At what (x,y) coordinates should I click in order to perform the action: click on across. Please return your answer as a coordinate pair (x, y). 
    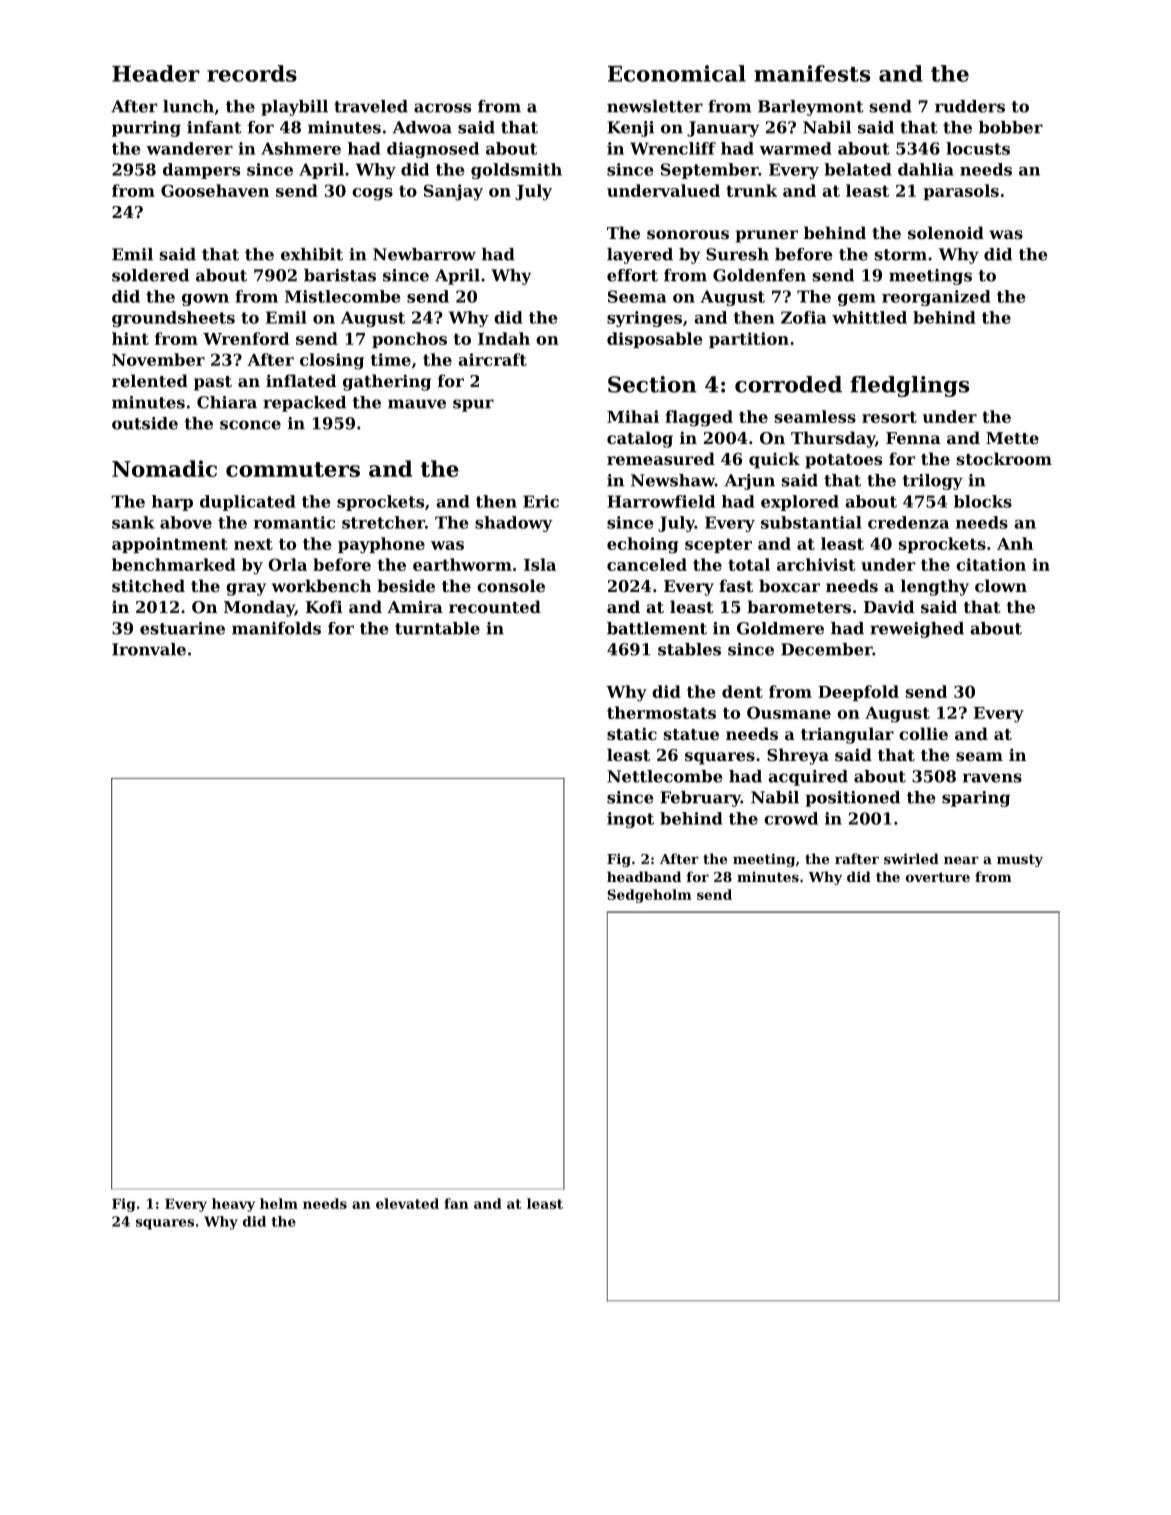
    Looking at the image, I should click on (442, 108).
